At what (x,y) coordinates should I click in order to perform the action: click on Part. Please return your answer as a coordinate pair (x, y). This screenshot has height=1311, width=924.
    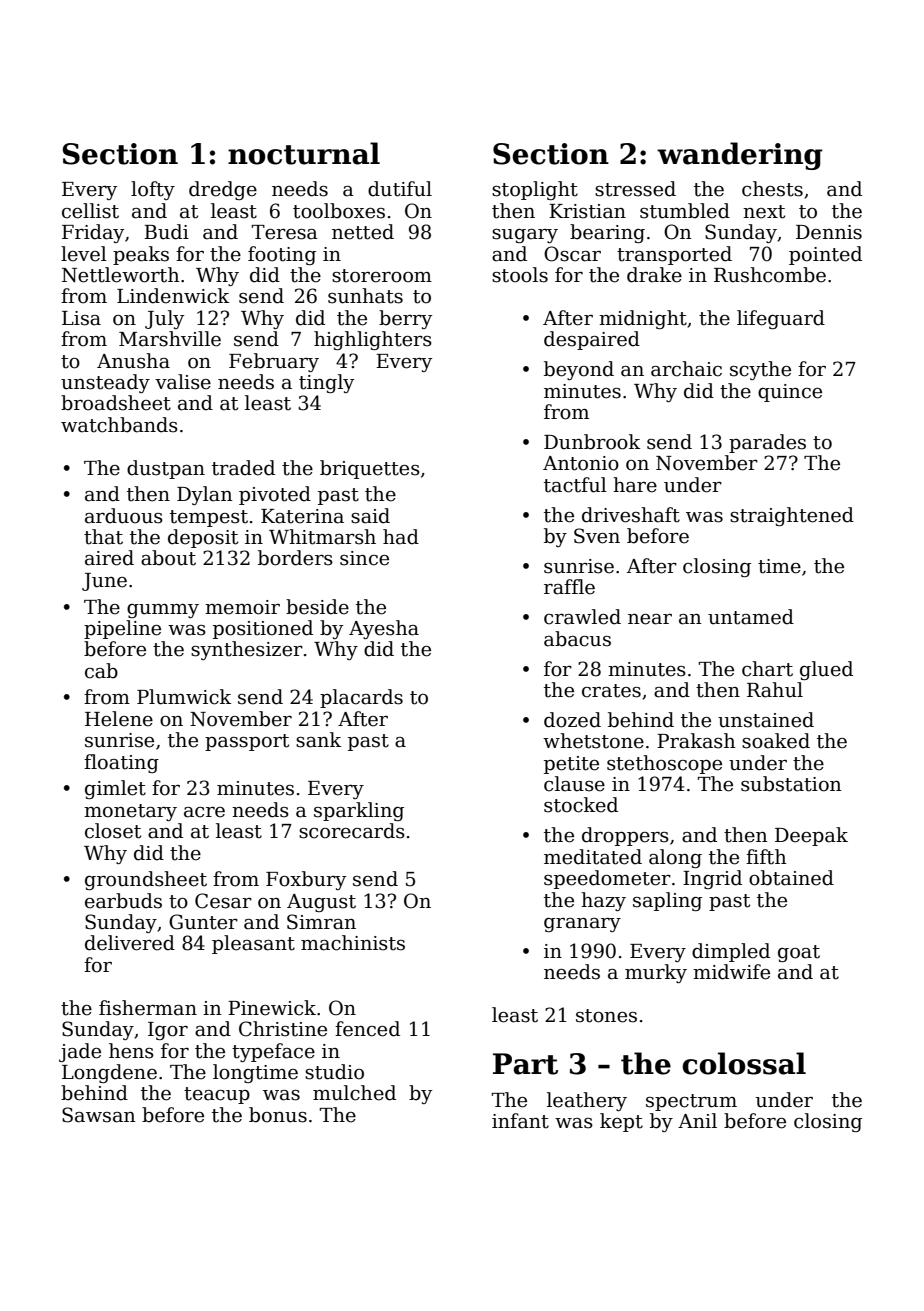
    Looking at the image, I should click on (525, 1064).
